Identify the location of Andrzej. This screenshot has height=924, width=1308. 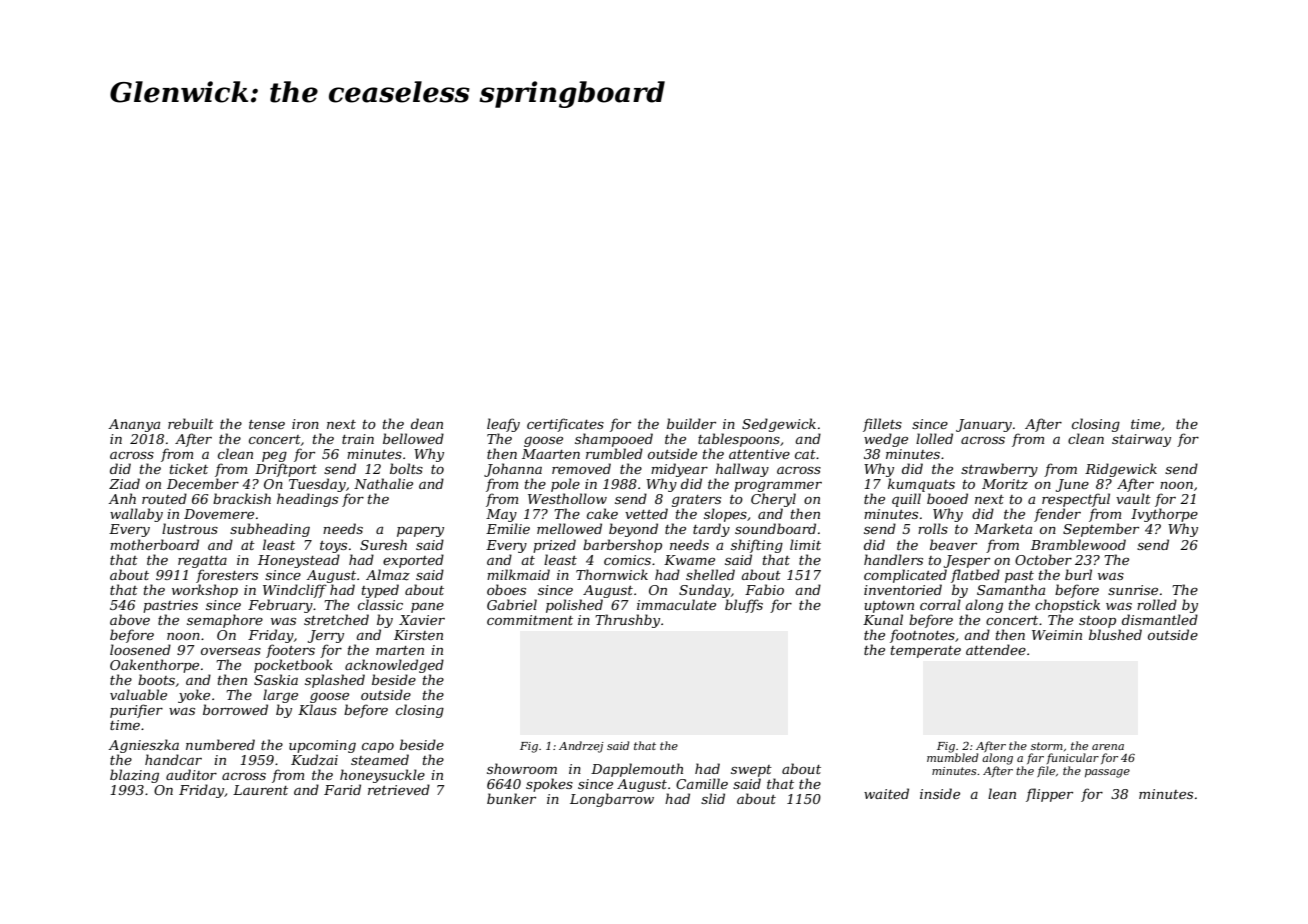
(581, 747).
